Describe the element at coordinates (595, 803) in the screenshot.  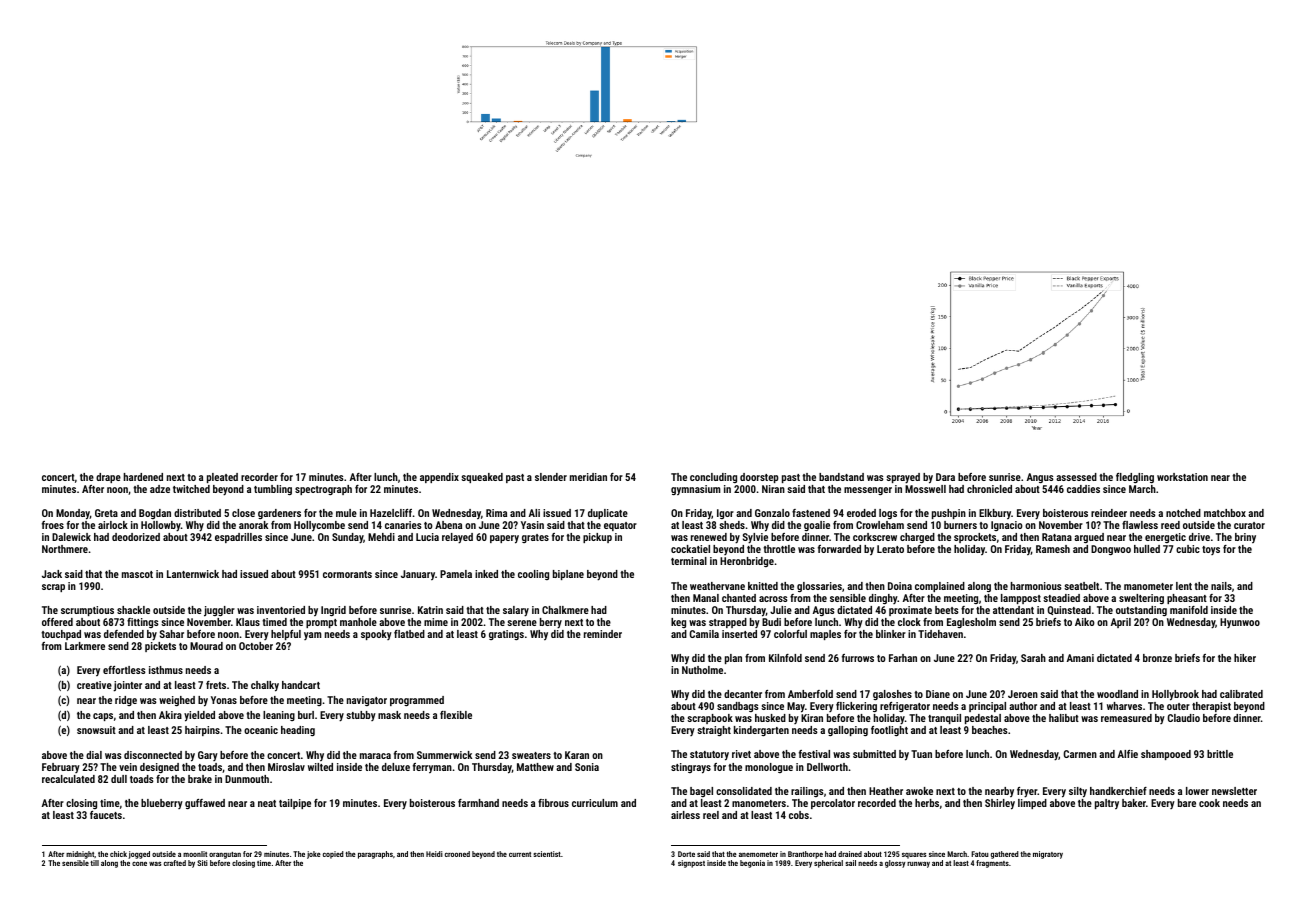
I see `curriculum` at that location.
